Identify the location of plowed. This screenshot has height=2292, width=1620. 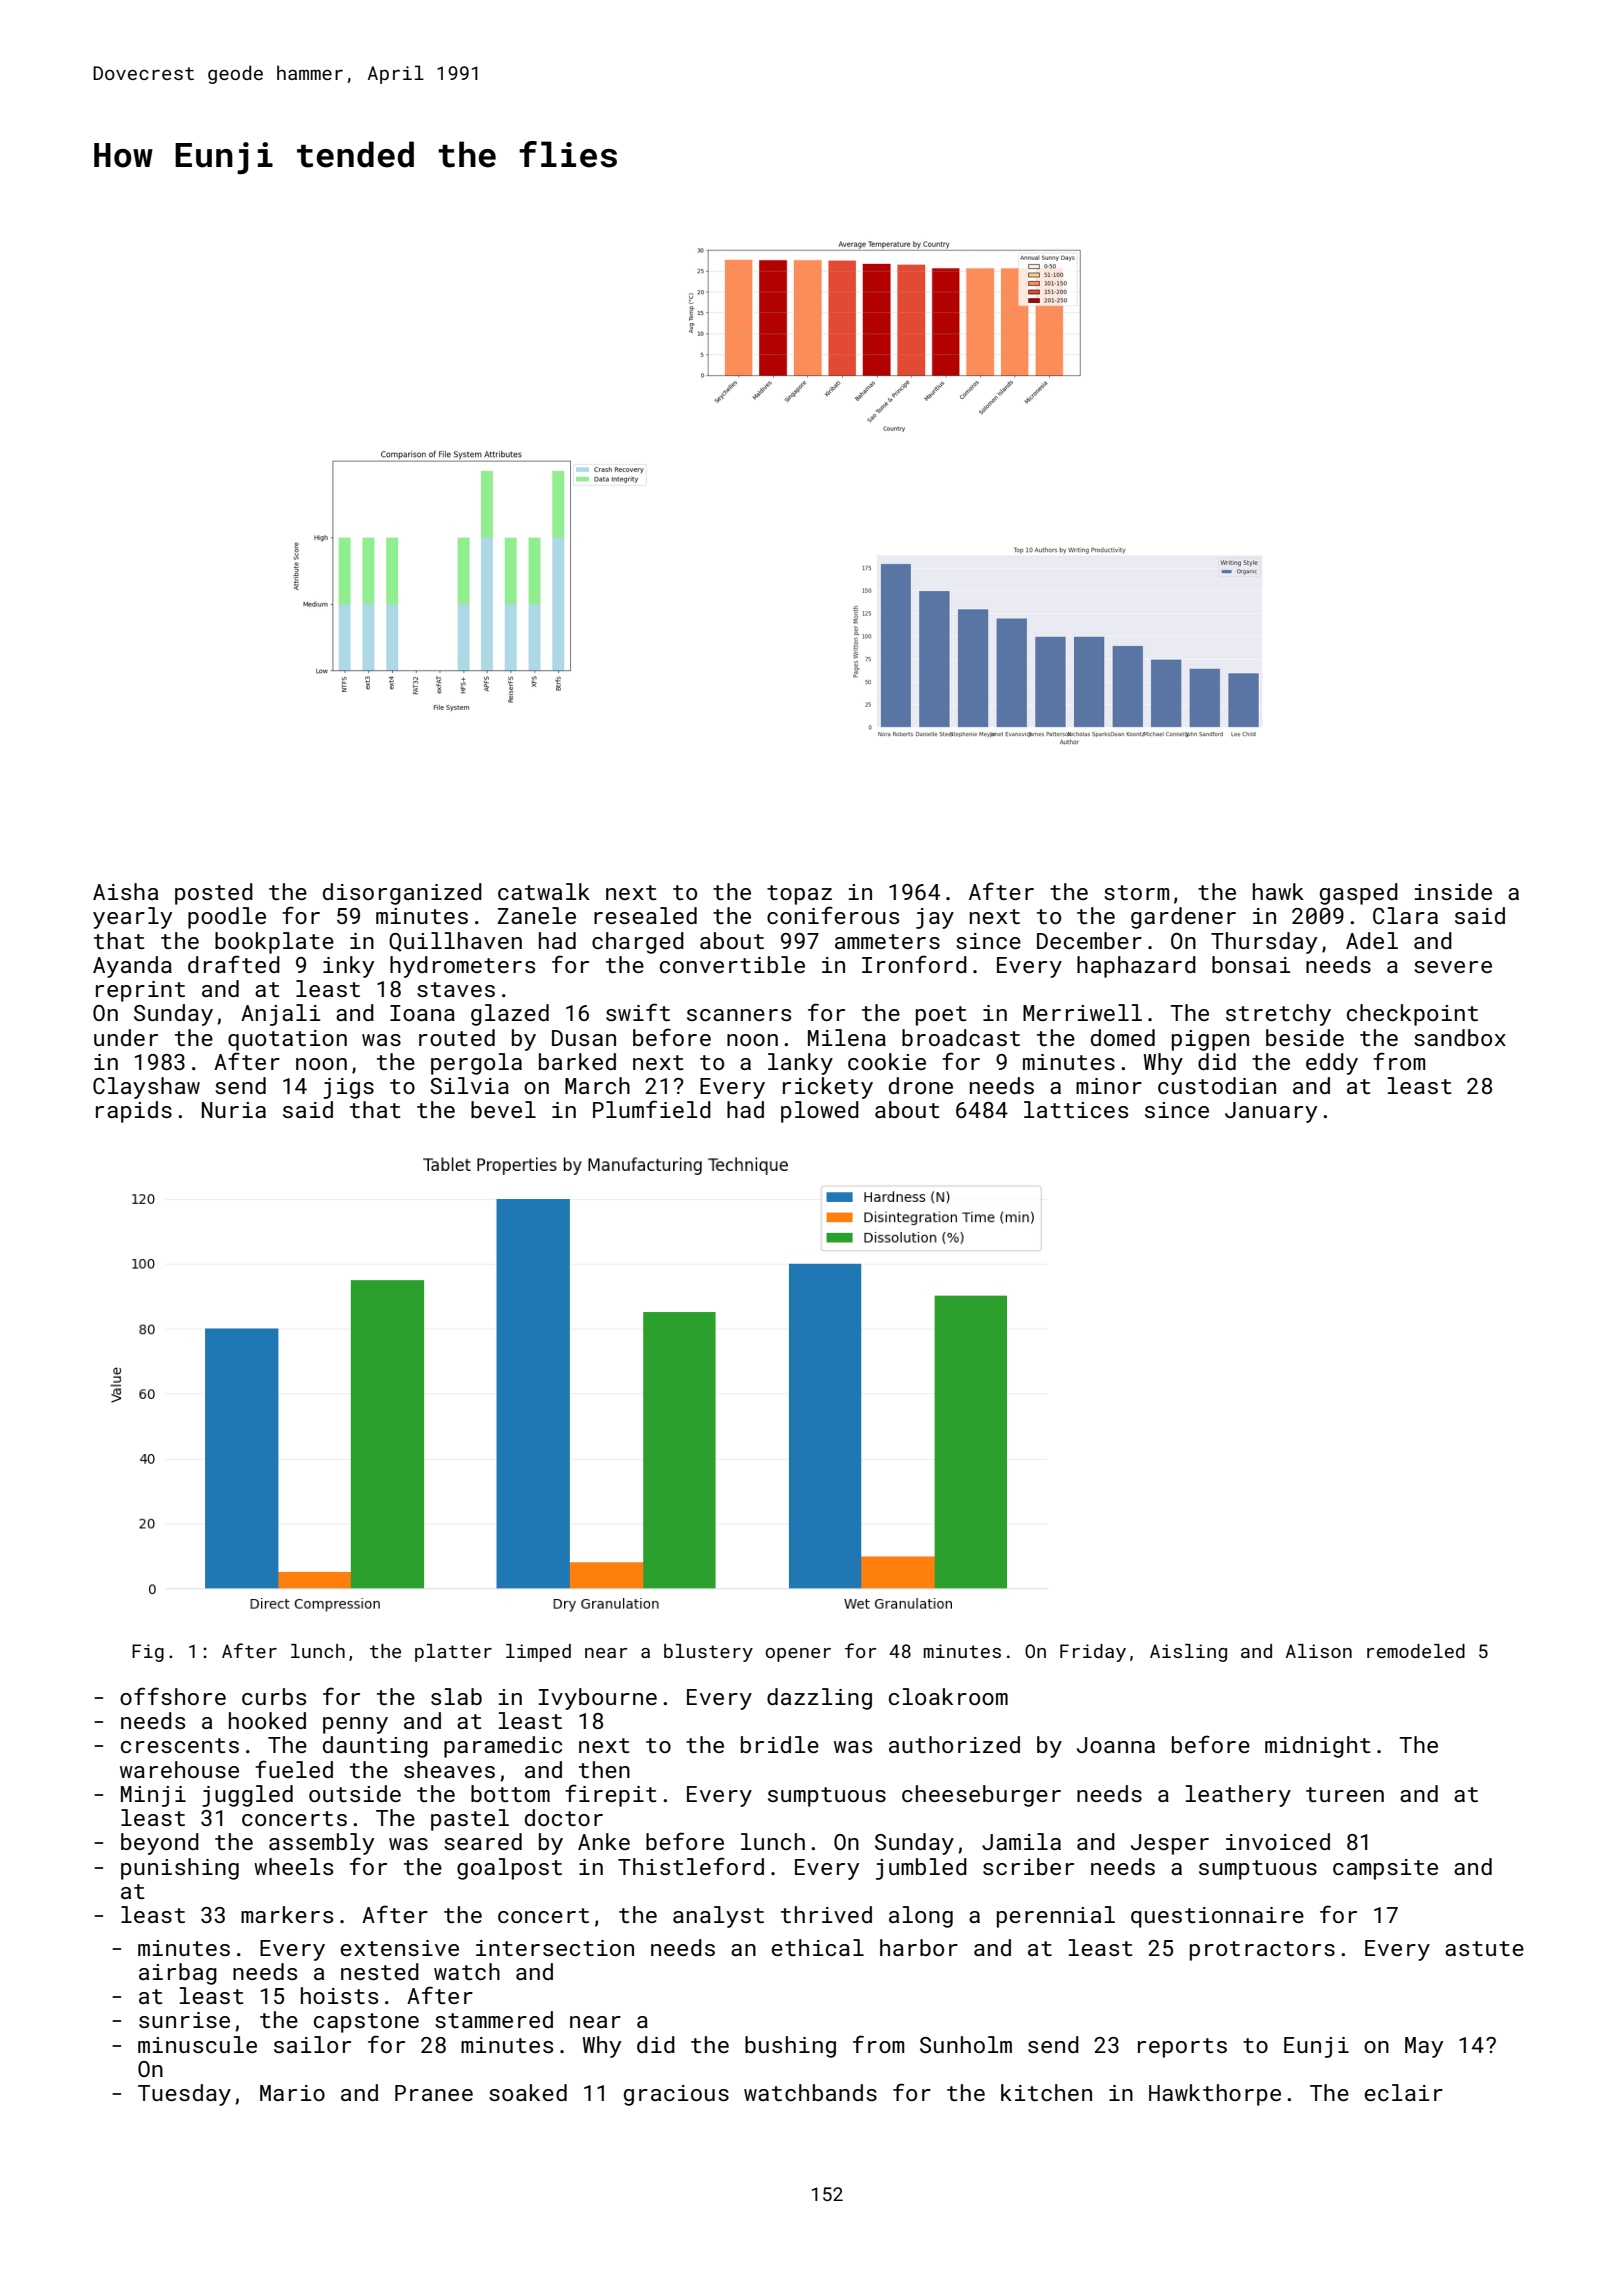
(820, 1112).
